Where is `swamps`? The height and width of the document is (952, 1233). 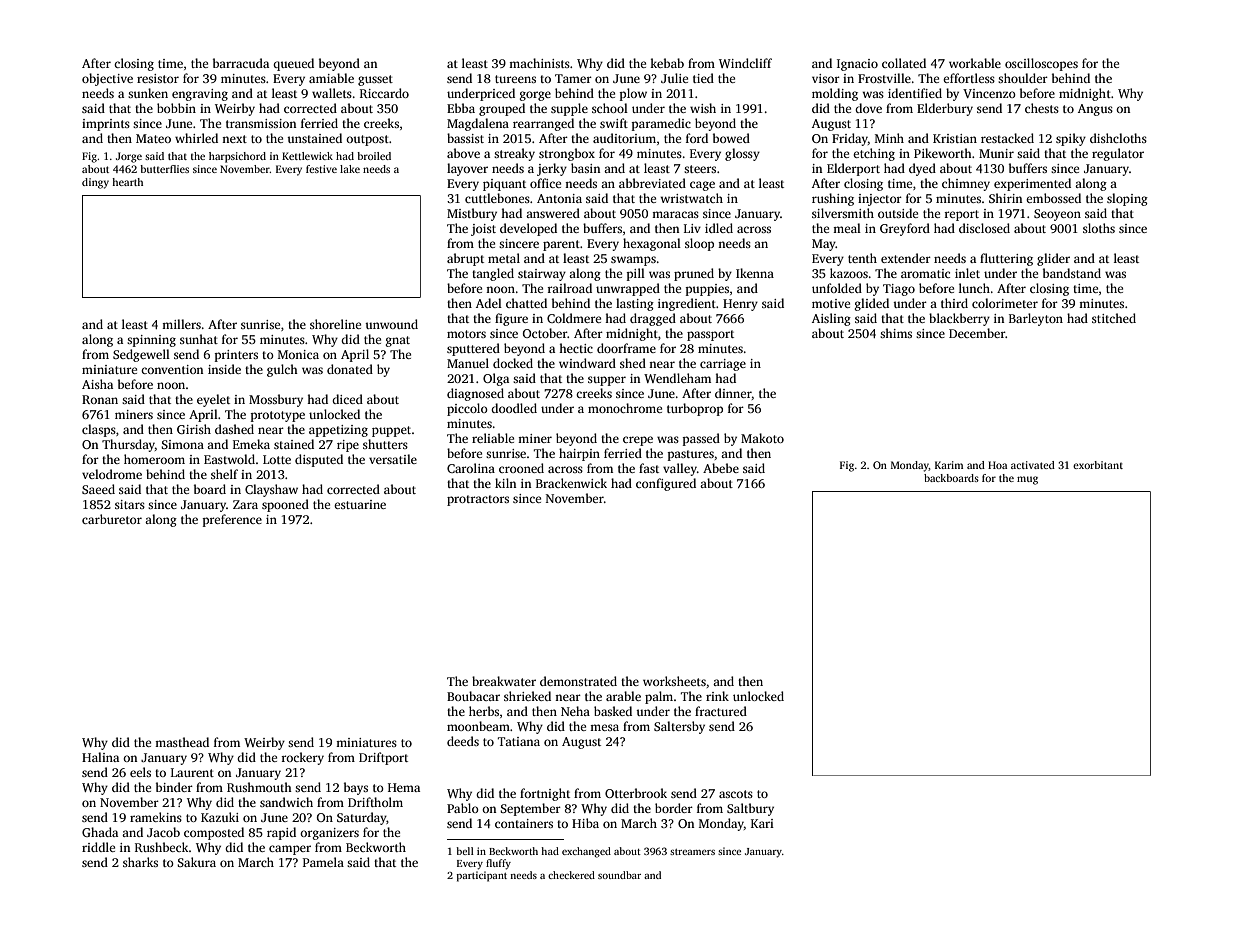
swamps is located at coordinates (633, 261).
